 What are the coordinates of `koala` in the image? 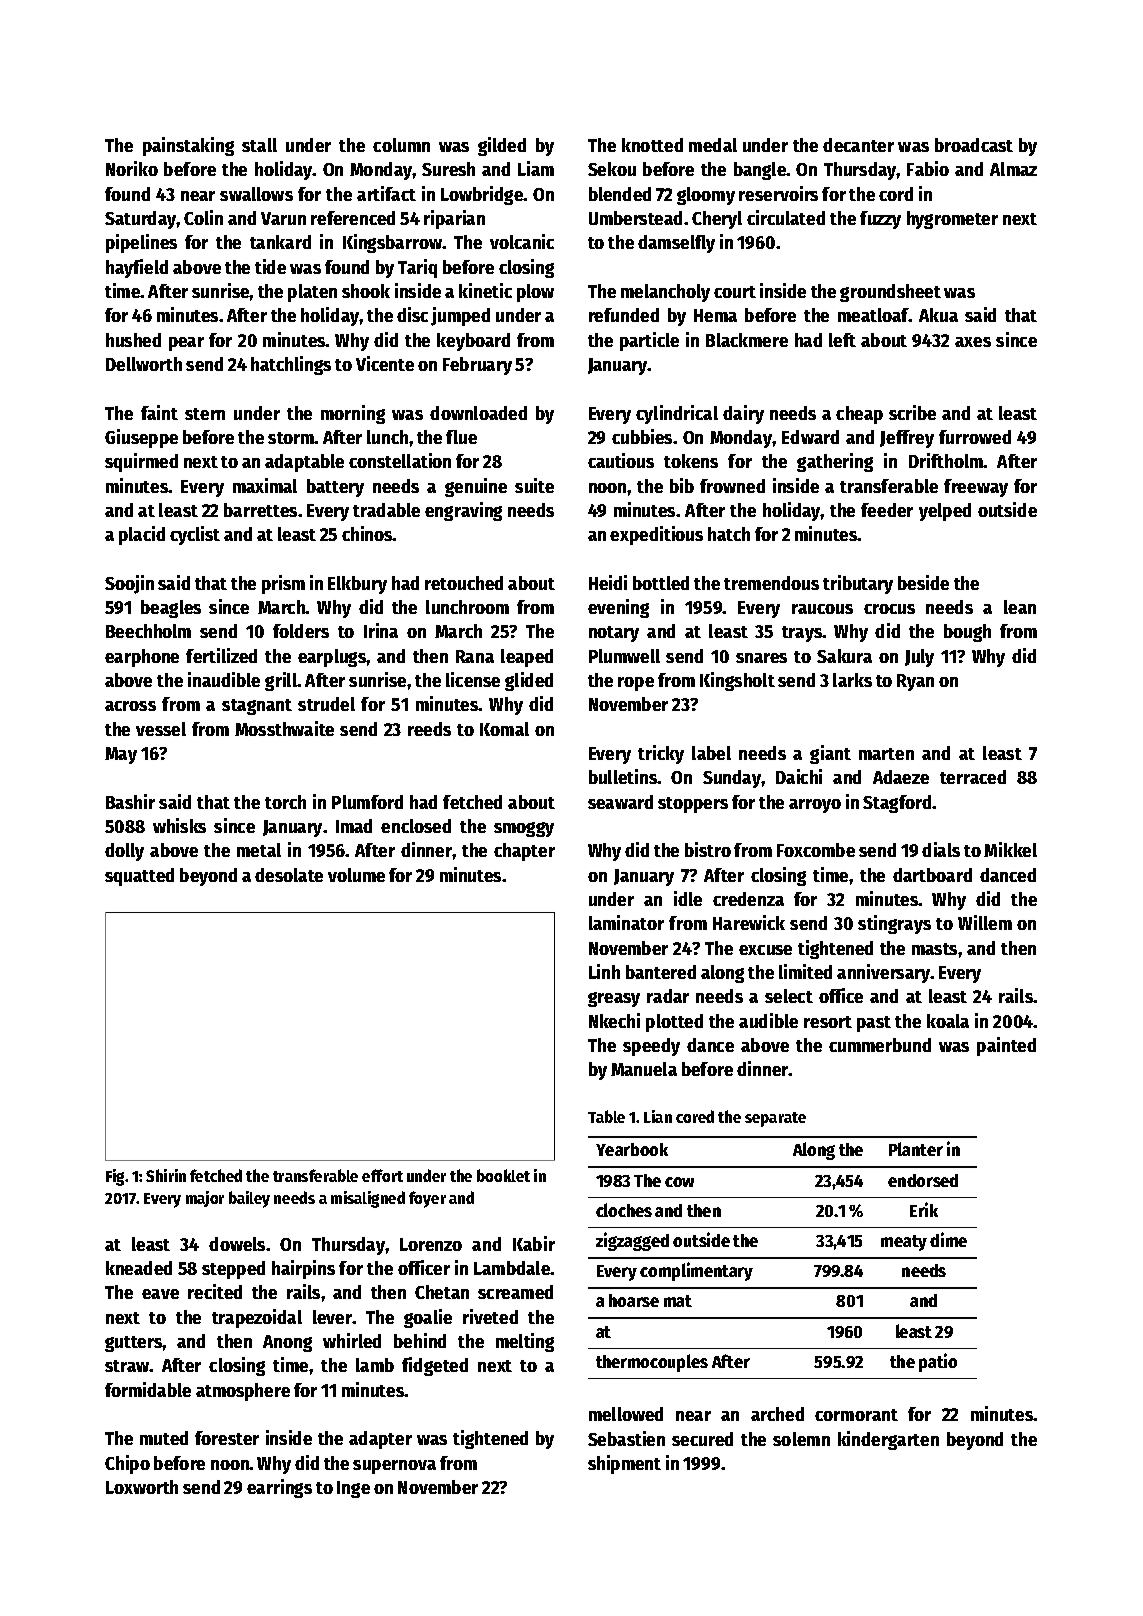 It's located at (948, 1021).
